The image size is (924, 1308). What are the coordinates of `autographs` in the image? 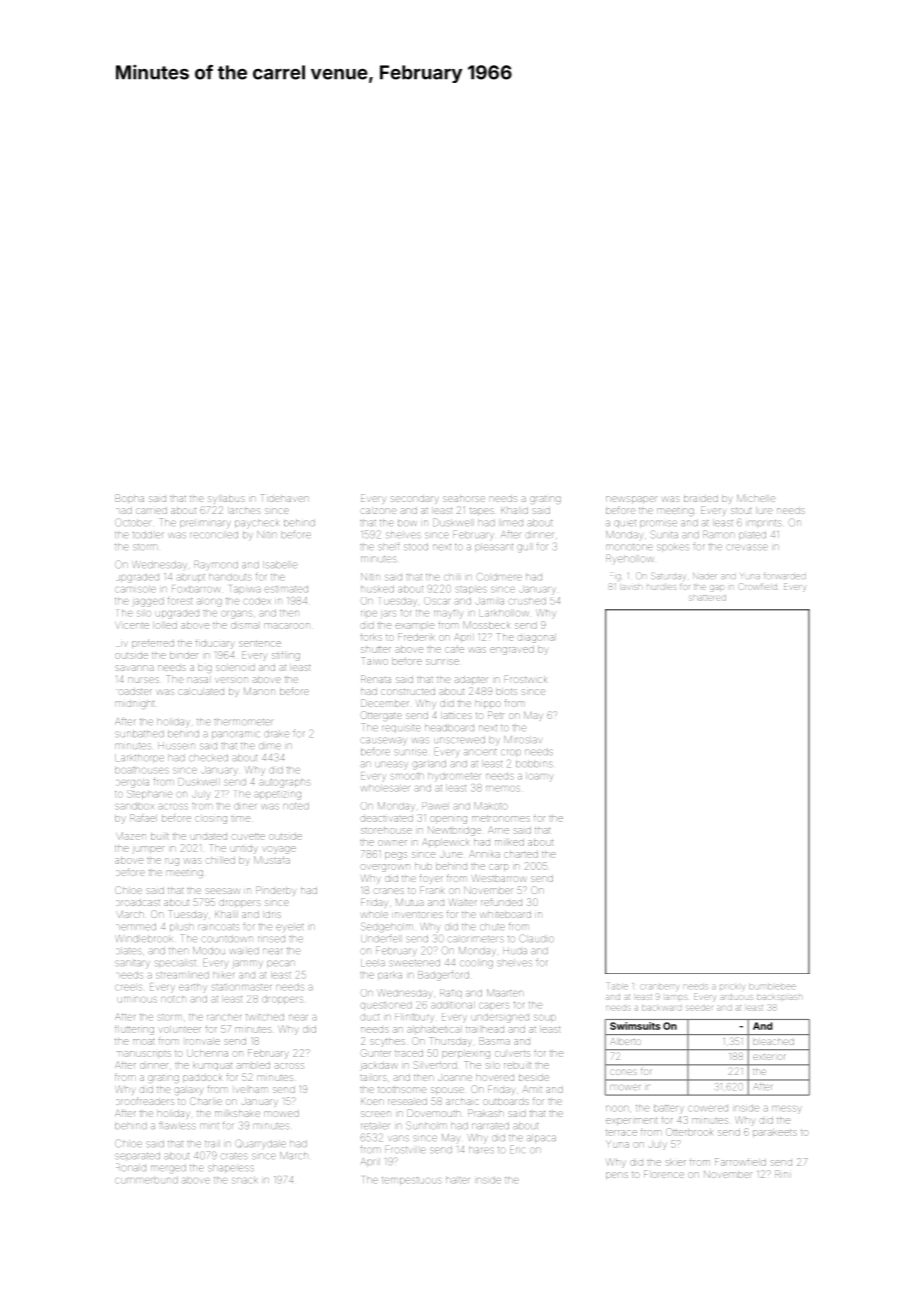 It's located at (284, 783).
